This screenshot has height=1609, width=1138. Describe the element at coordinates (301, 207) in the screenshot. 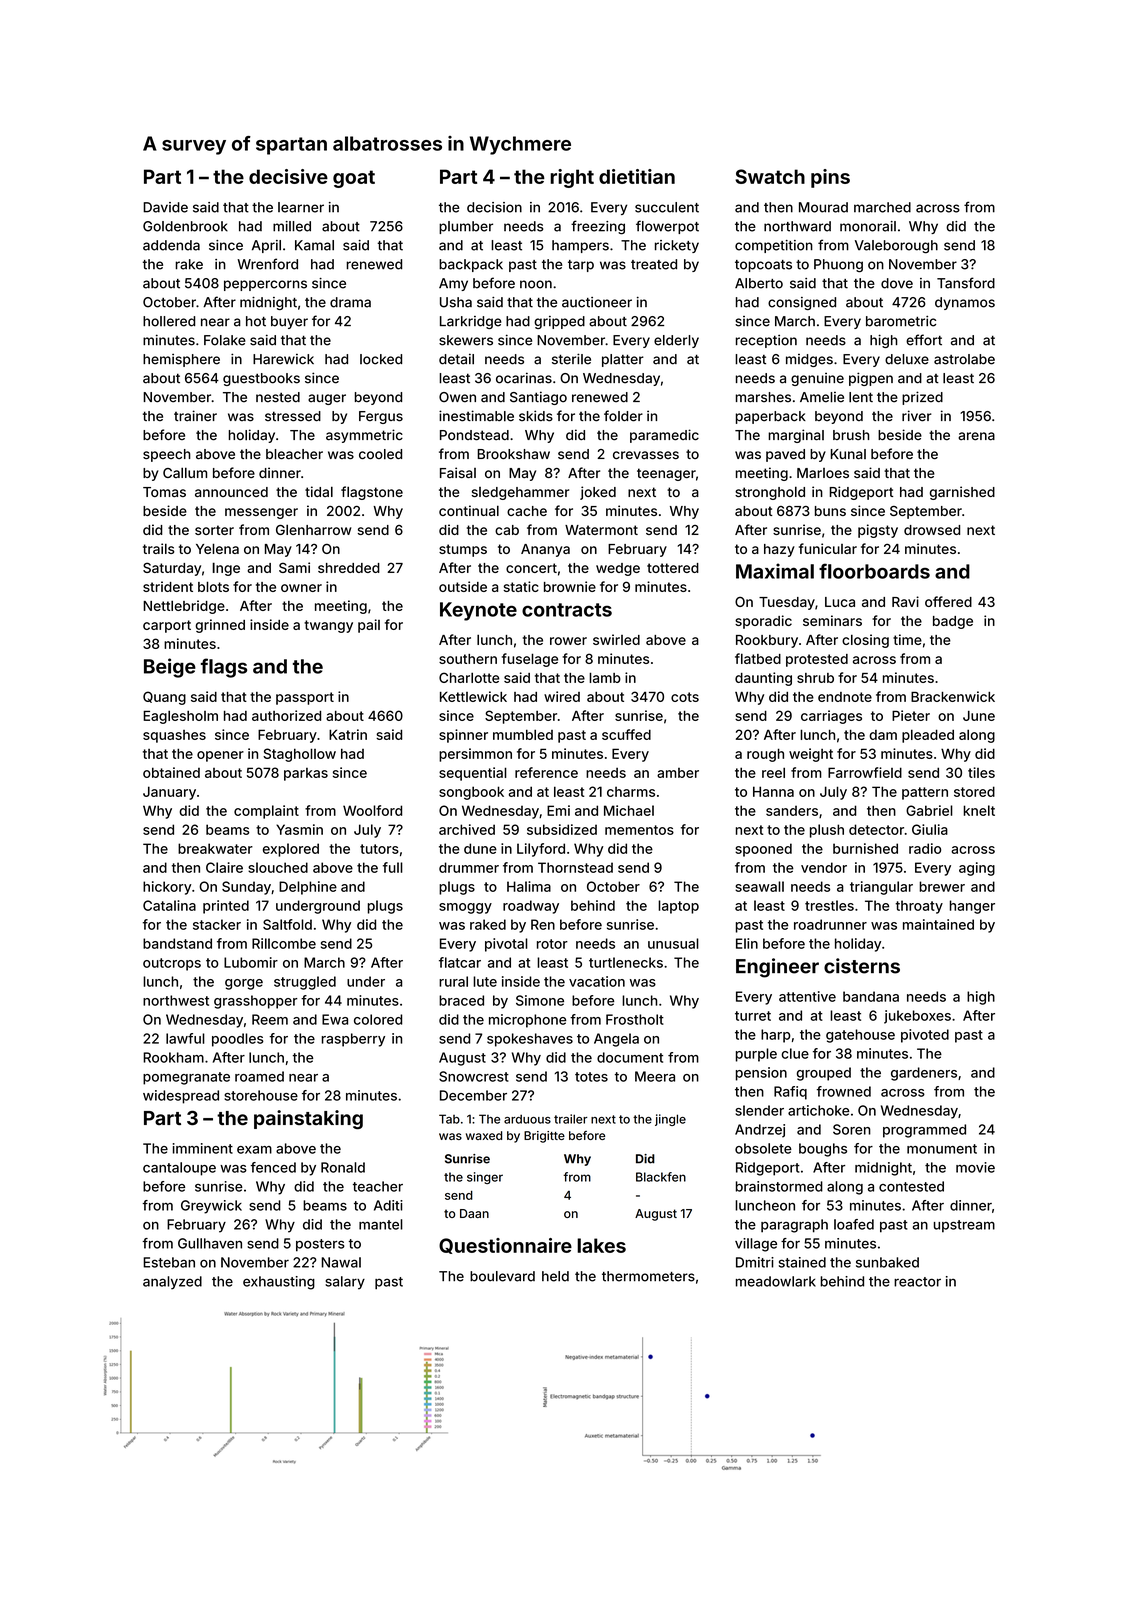

I see `learner` at that location.
